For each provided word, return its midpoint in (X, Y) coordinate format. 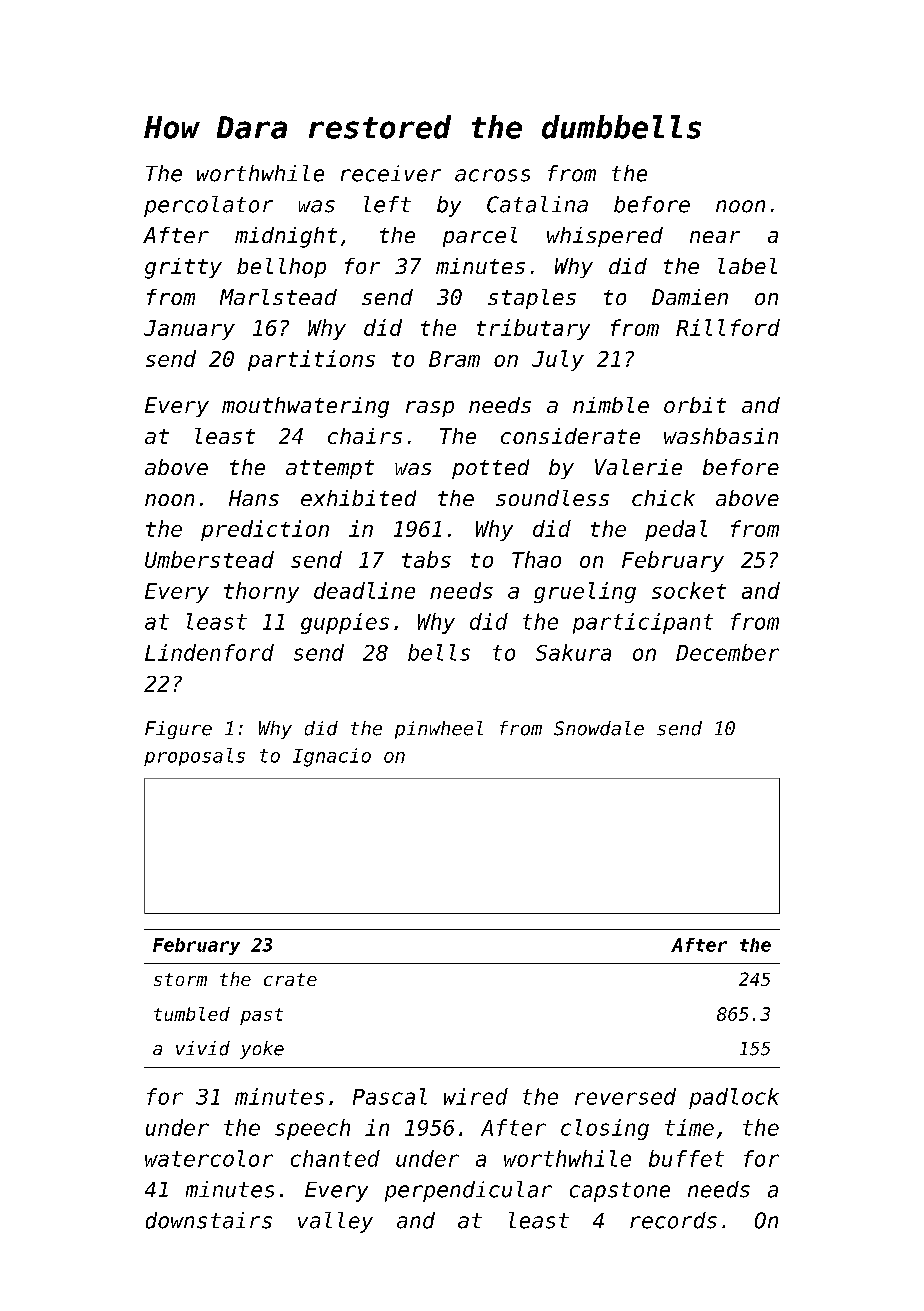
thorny (261, 592)
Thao (536, 559)
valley (335, 1222)
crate (290, 979)
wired (476, 1096)
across (492, 175)
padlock (734, 1098)
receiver (391, 173)
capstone (620, 1192)
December (727, 652)
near (715, 237)
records (673, 1220)
